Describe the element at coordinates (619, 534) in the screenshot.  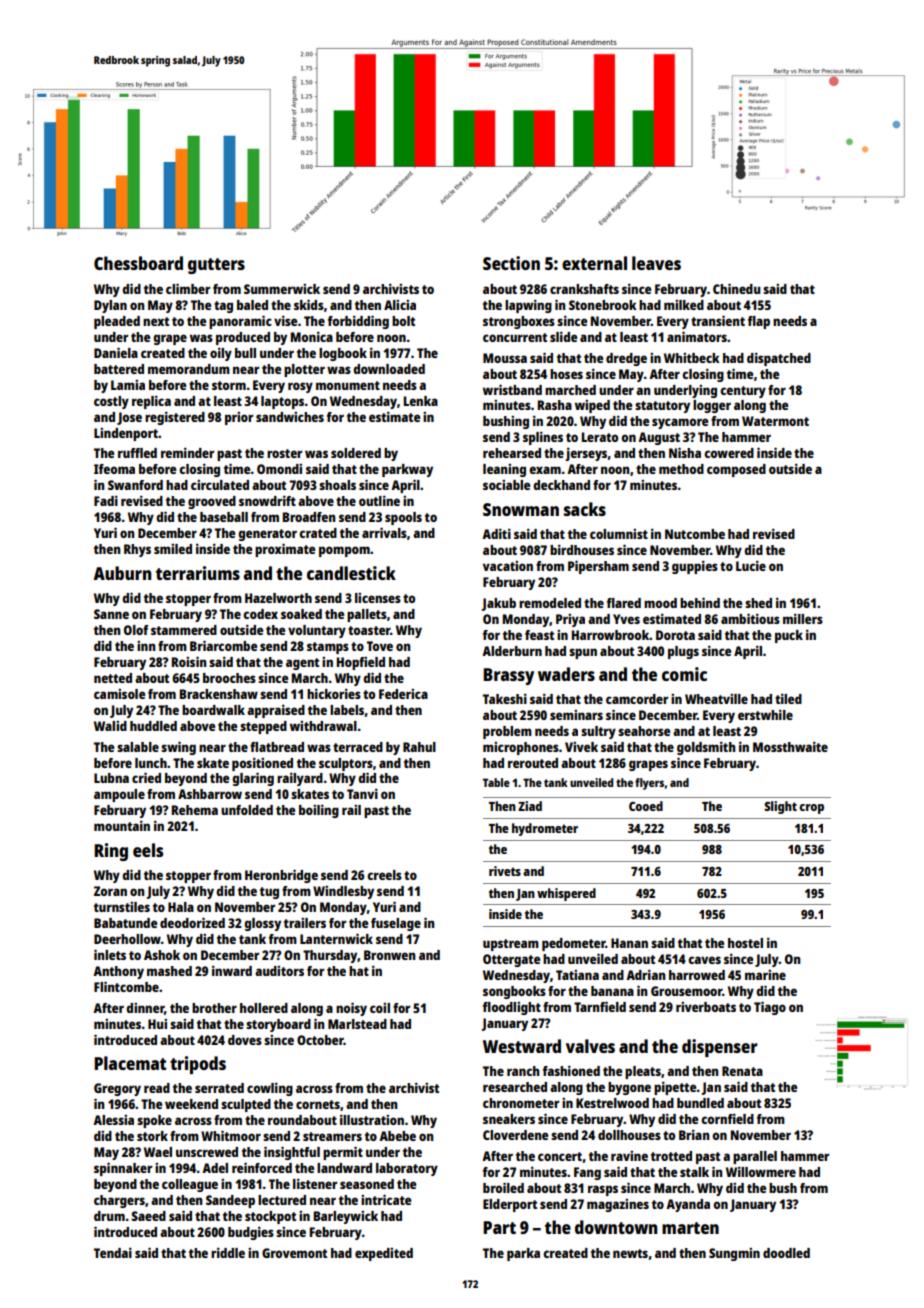
I see `columnist` at that location.
